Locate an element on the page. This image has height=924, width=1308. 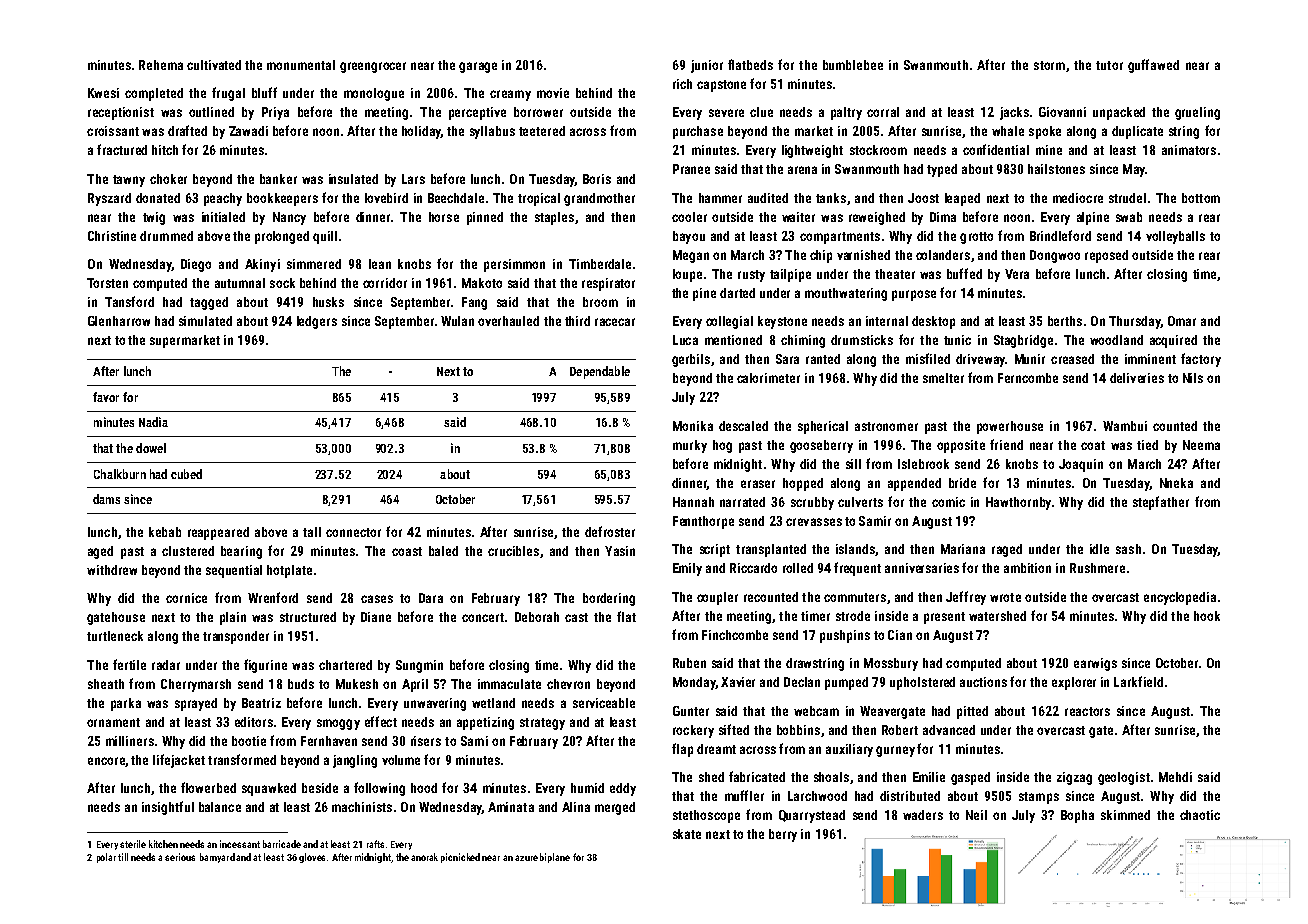
volleyballs is located at coordinates (1175, 237).
